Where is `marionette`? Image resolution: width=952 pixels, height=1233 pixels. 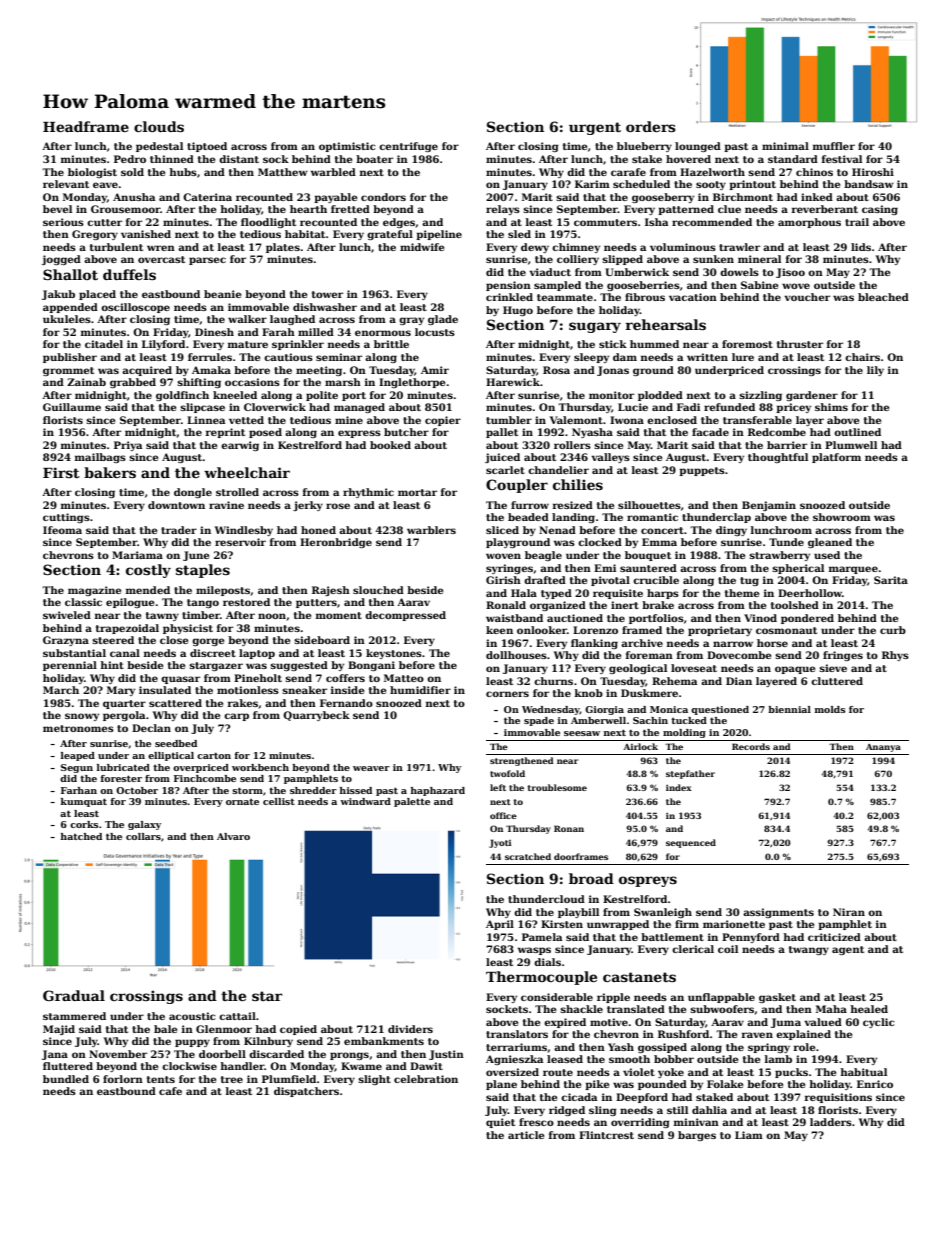 marionette is located at coordinates (734, 924).
